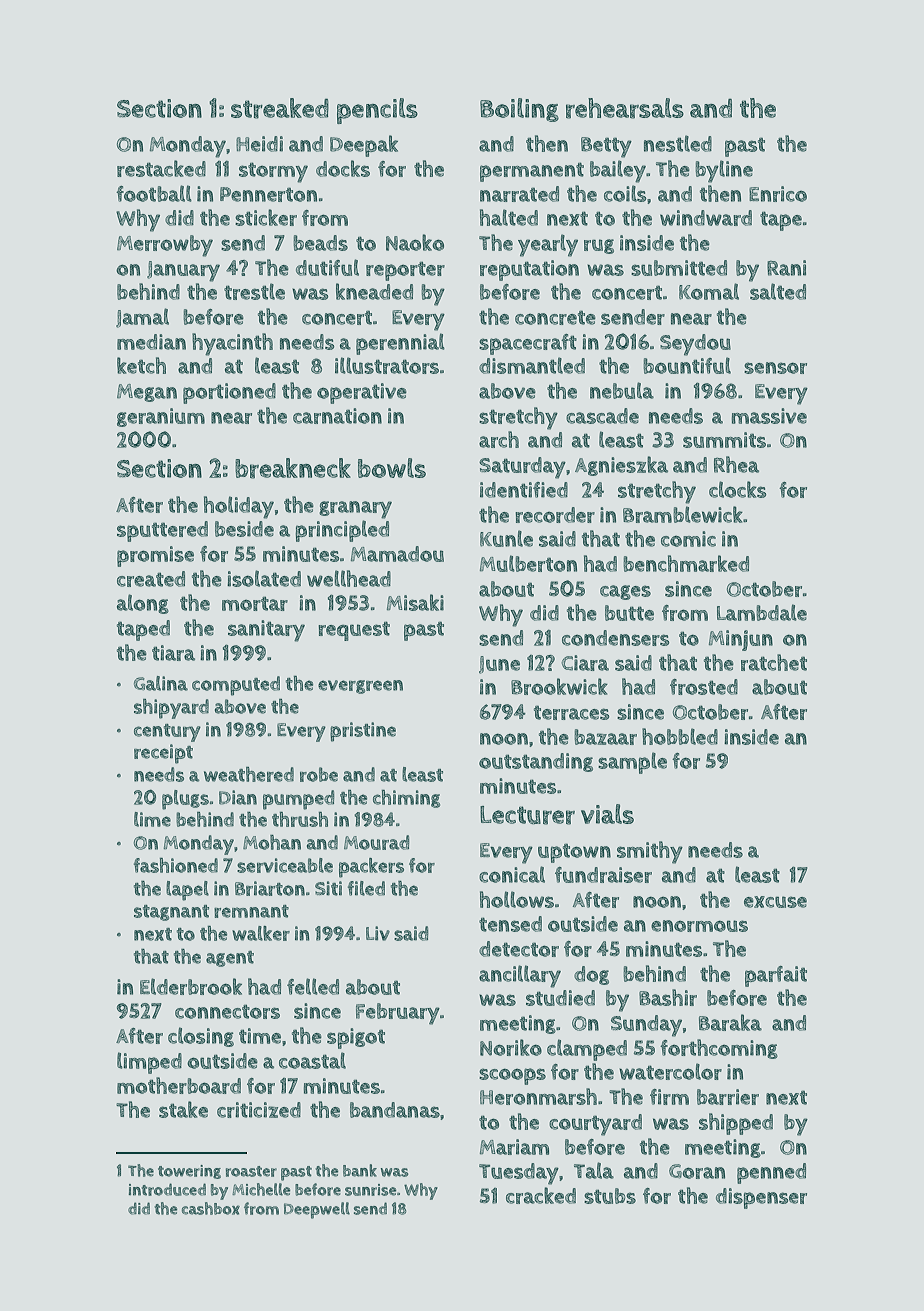 The image size is (924, 1311). Describe the element at coordinates (143, 604) in the screenshot. I see `along` at that location.
